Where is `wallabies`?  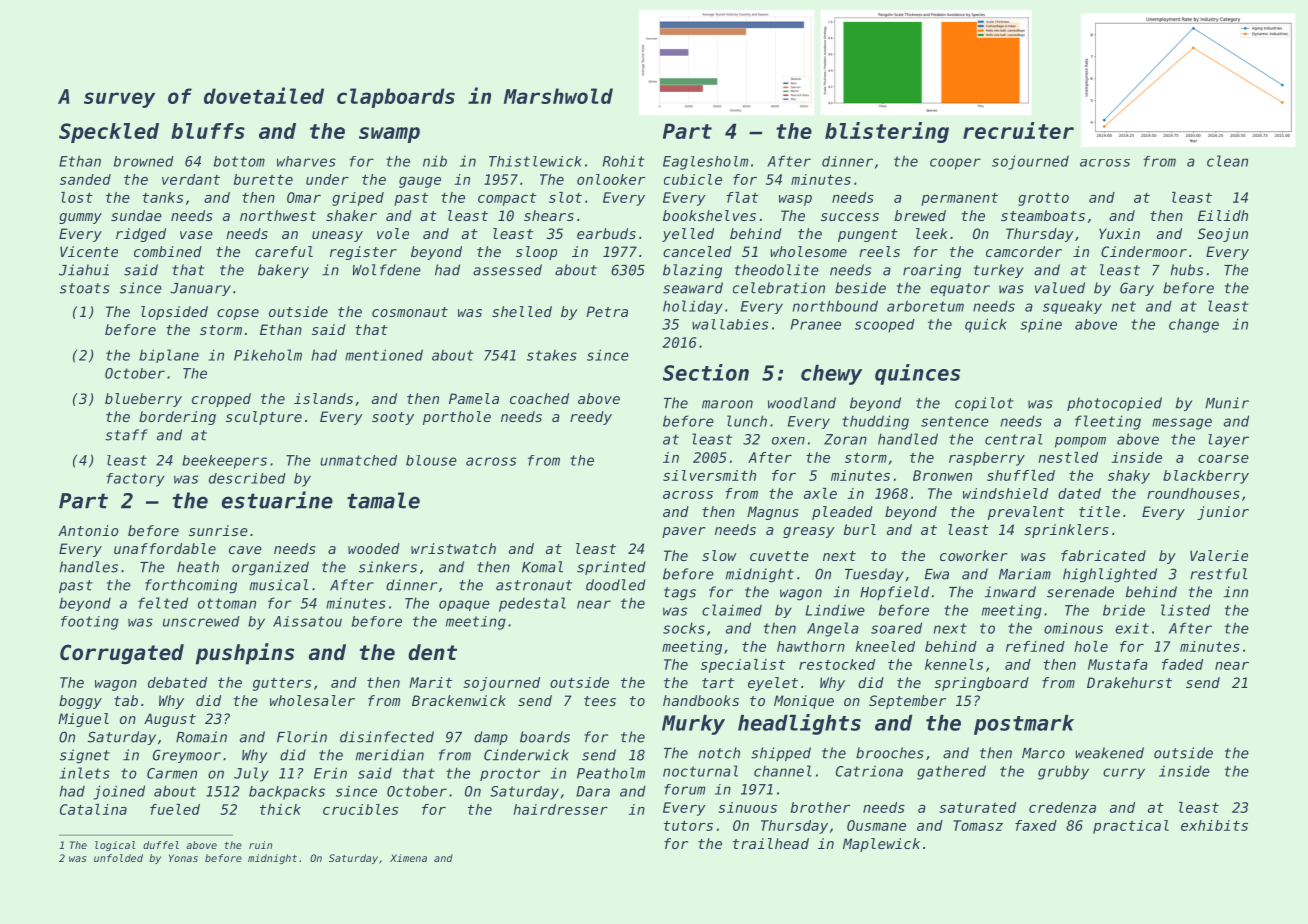 wallabies is located at coordinates (730, 324).
